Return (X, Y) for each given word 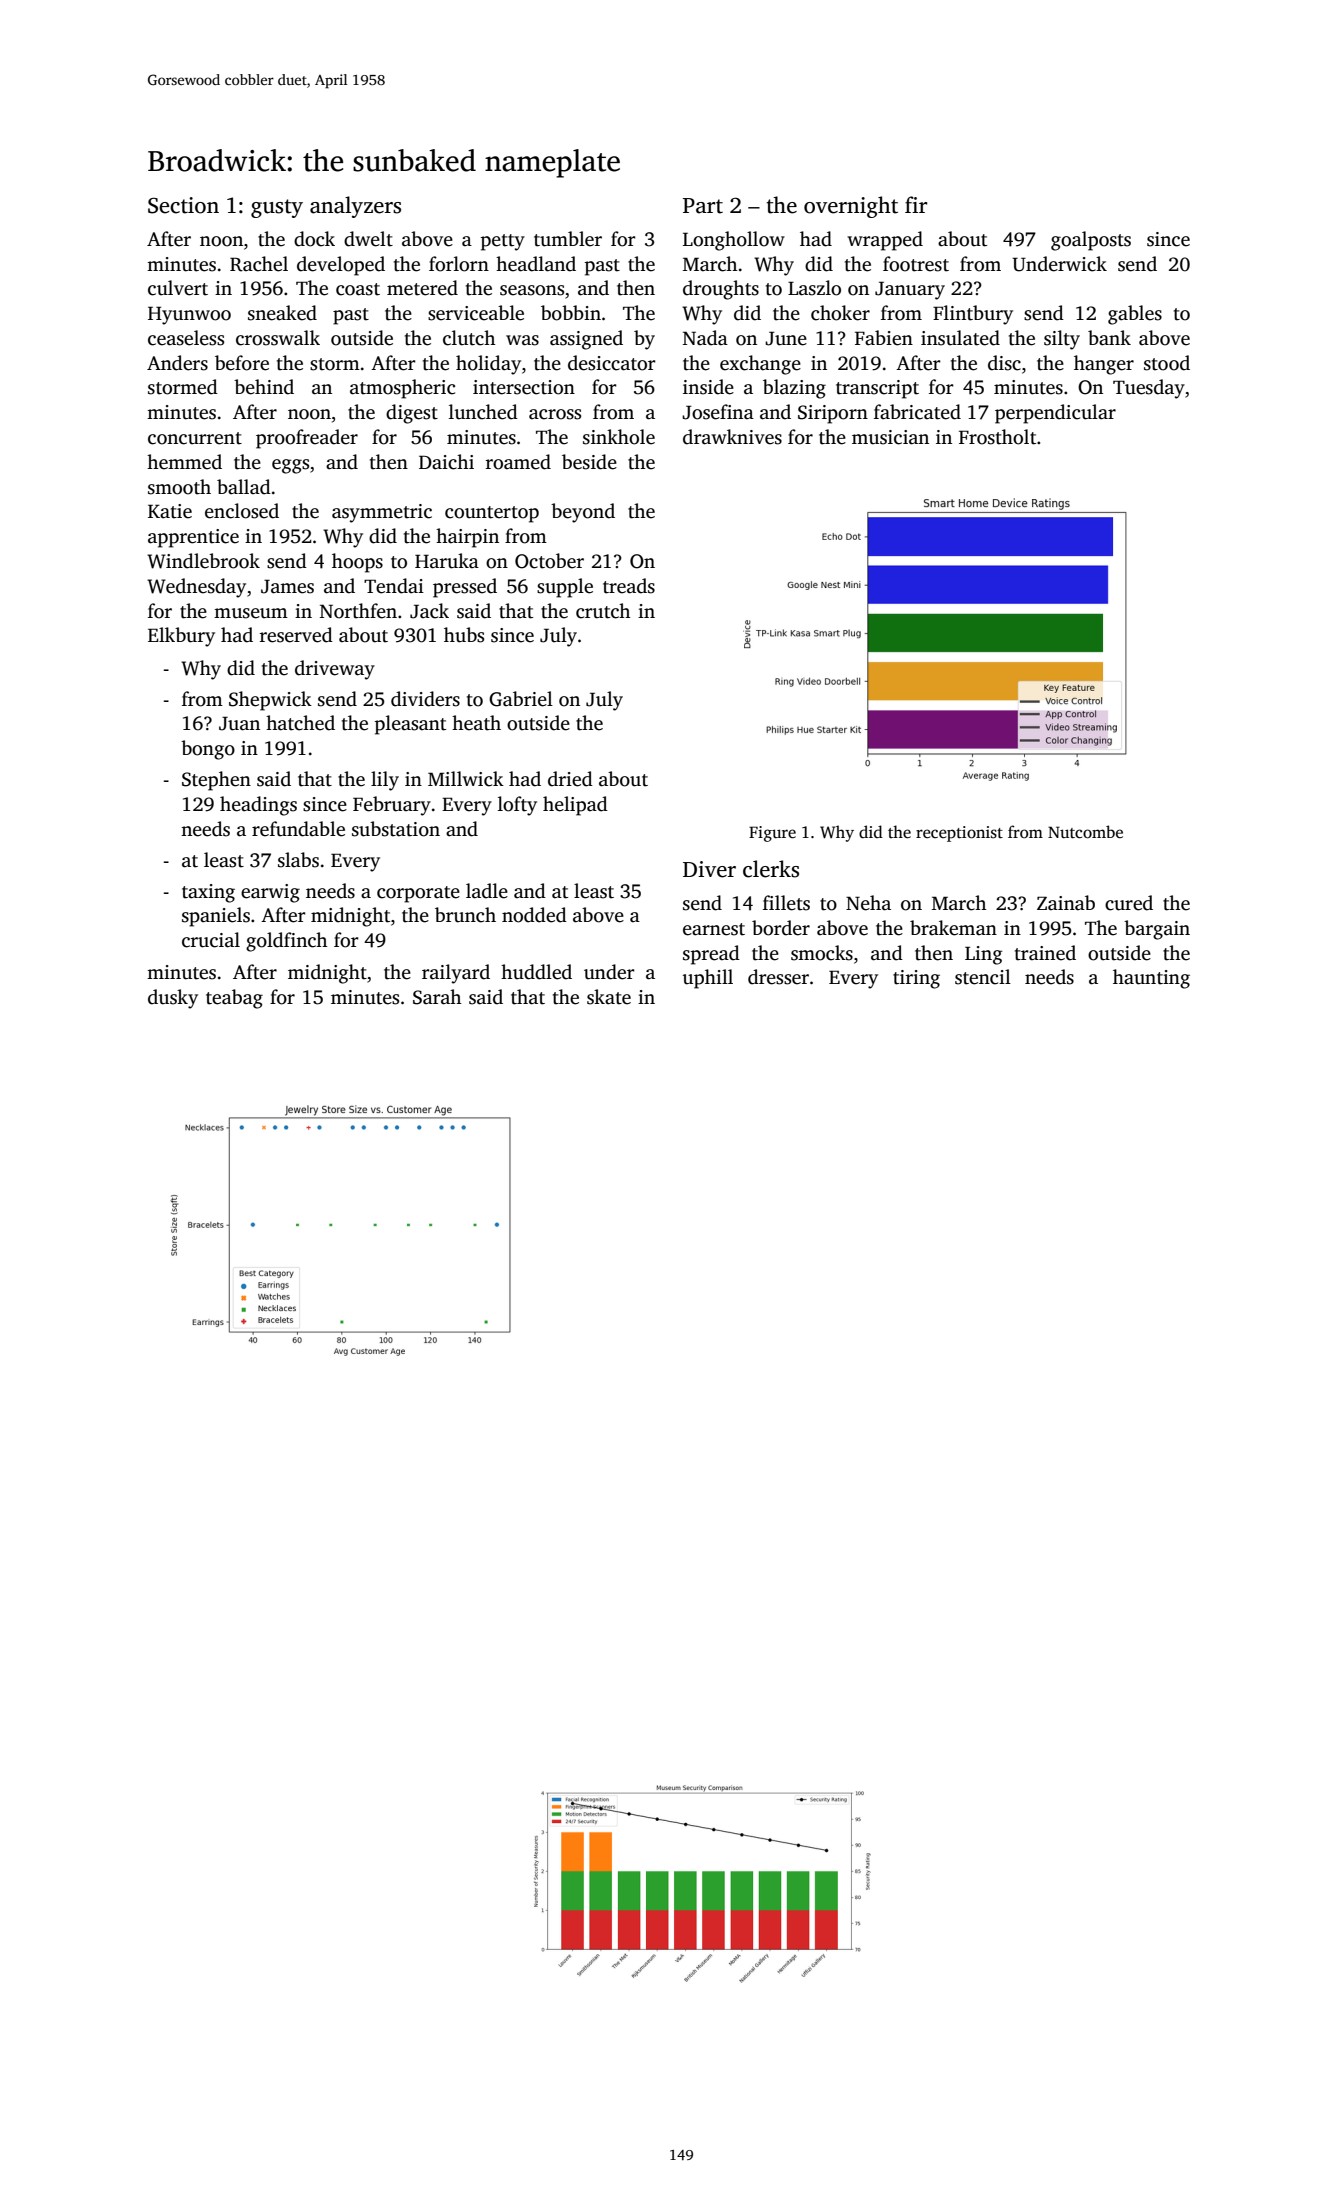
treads (629, 586)
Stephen (216, 781)
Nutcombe (1085, 832)
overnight (851, 207)
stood (1167, 363)
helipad (575, 806)
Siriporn (833, 414)
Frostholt (997, 437)
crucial (211, 940)
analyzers (355, 207)
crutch (603, 611)
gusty (277, 208)
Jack (429, 611)
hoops (357, 563)
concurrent (195, 438)
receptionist (959, 834)
